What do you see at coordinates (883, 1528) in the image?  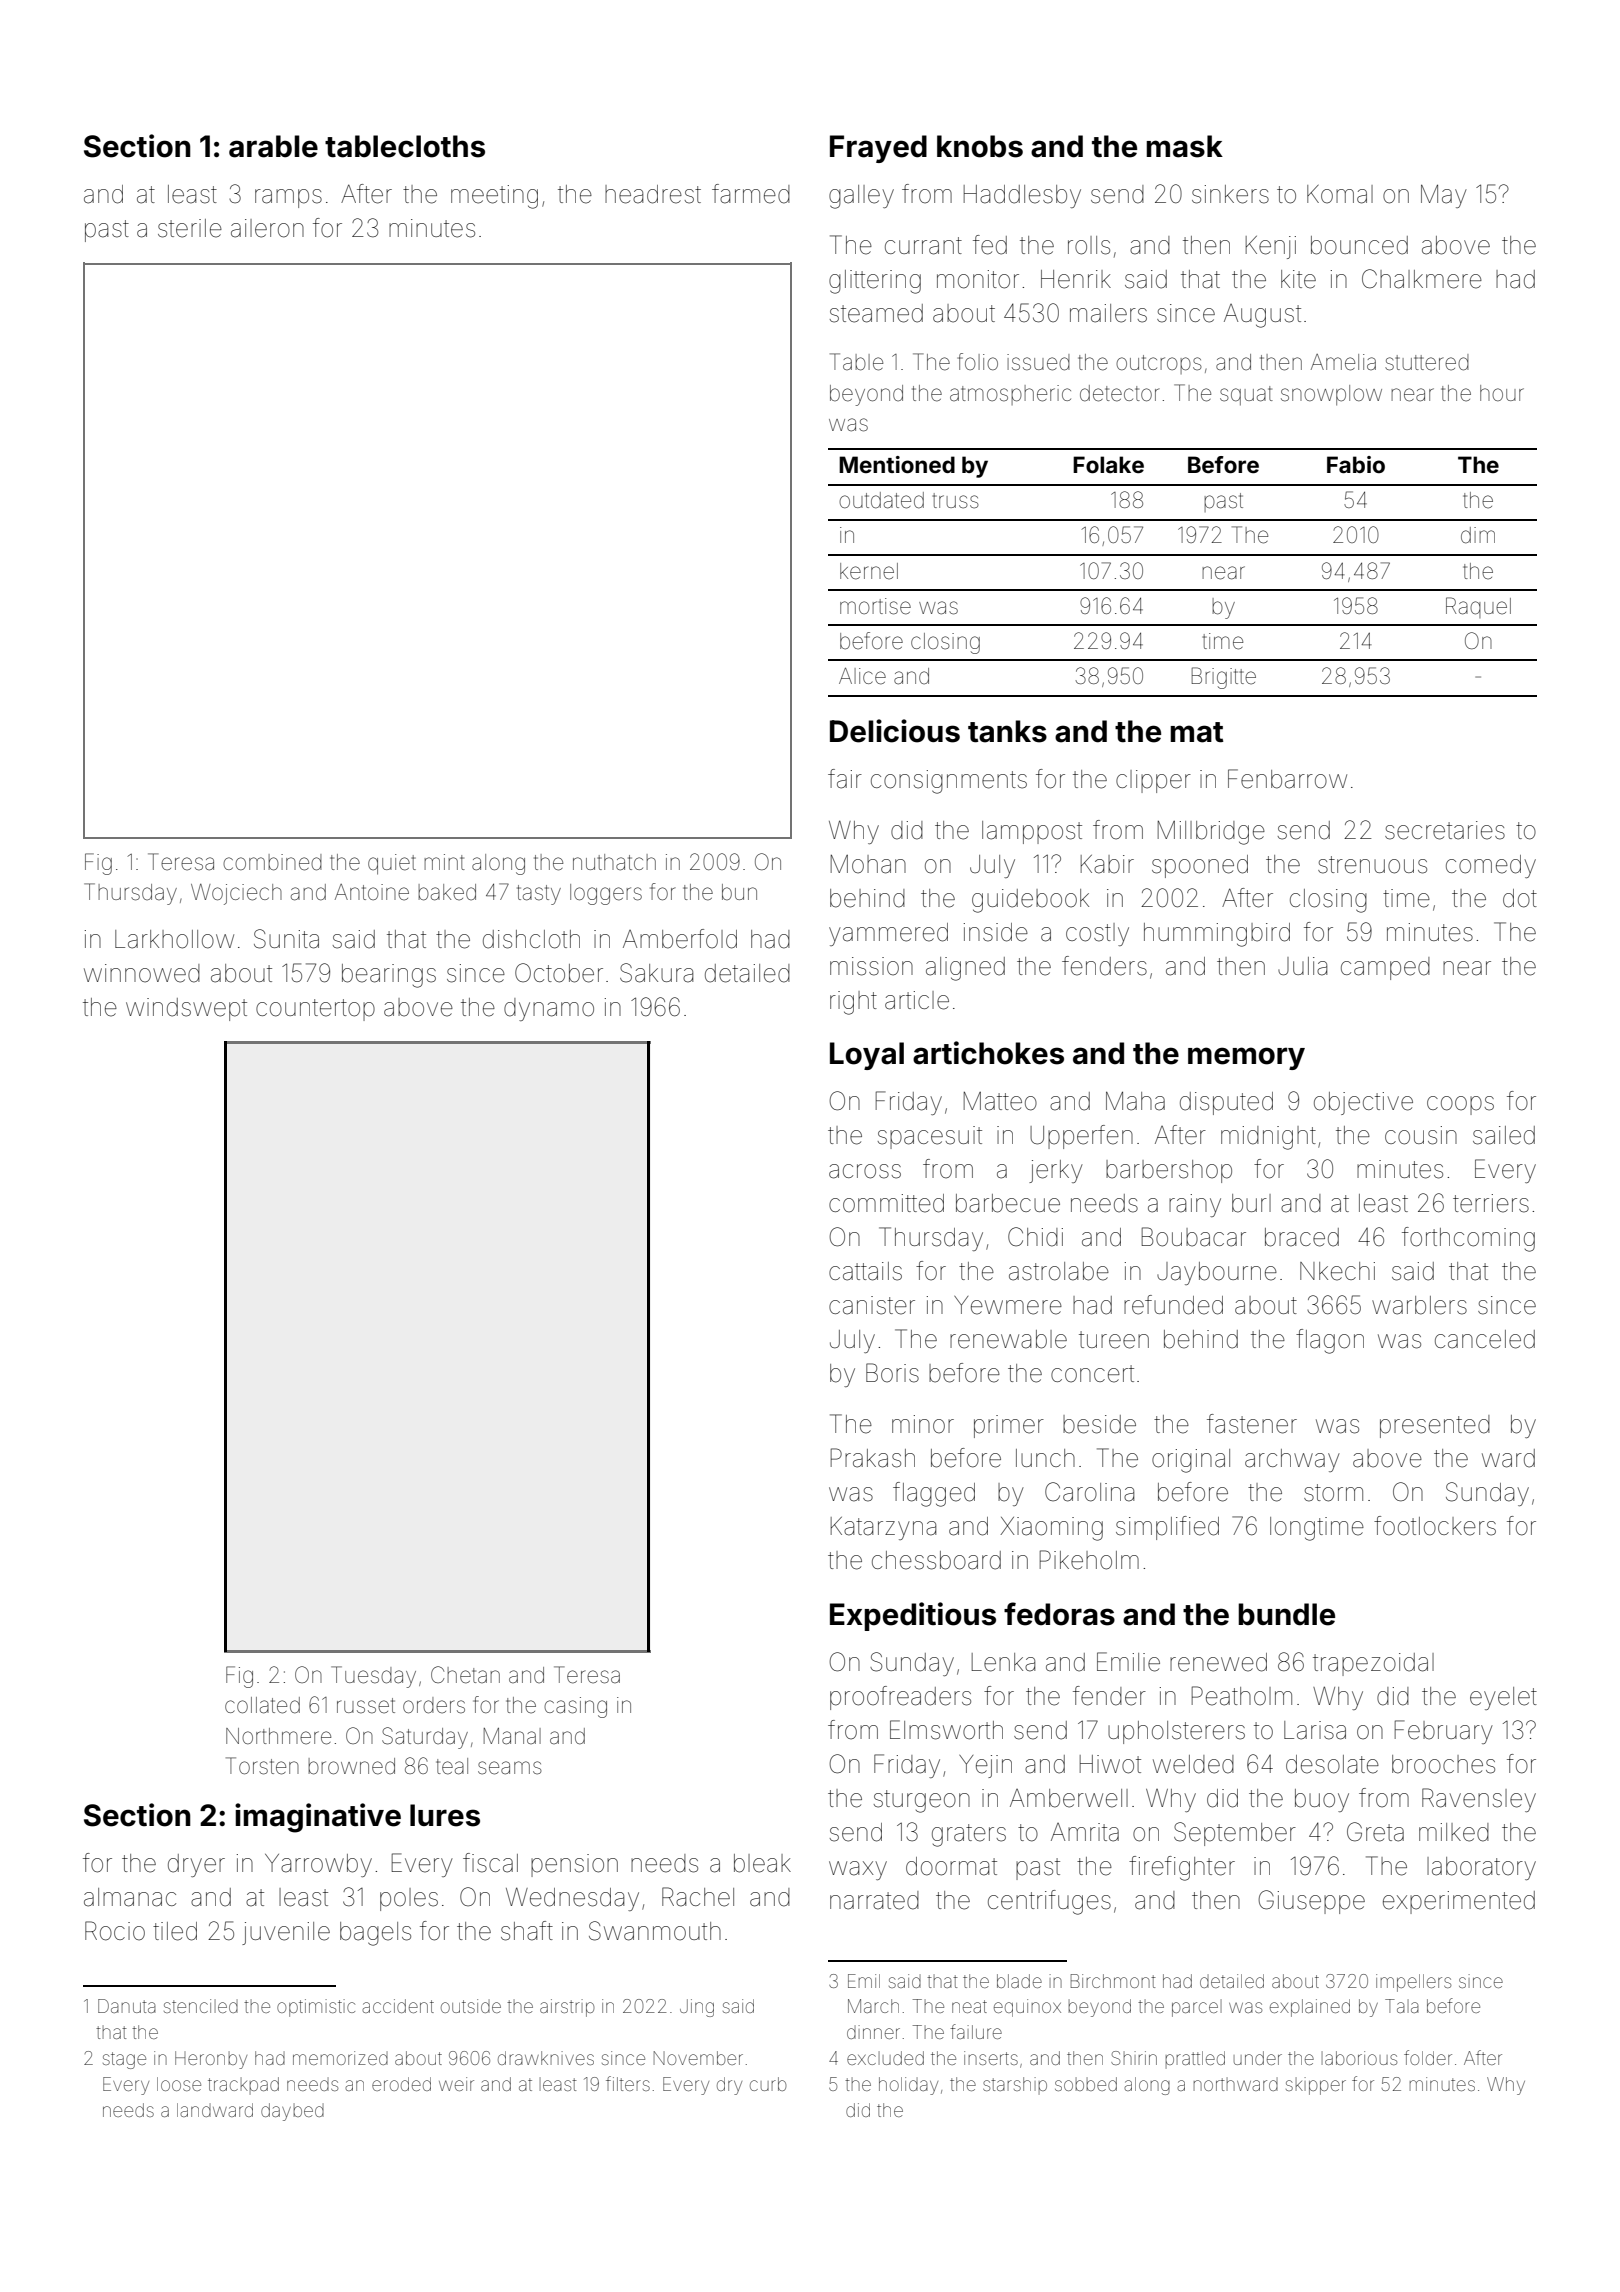 I see `Katarzyna` at bounding box center [883, 1528].
